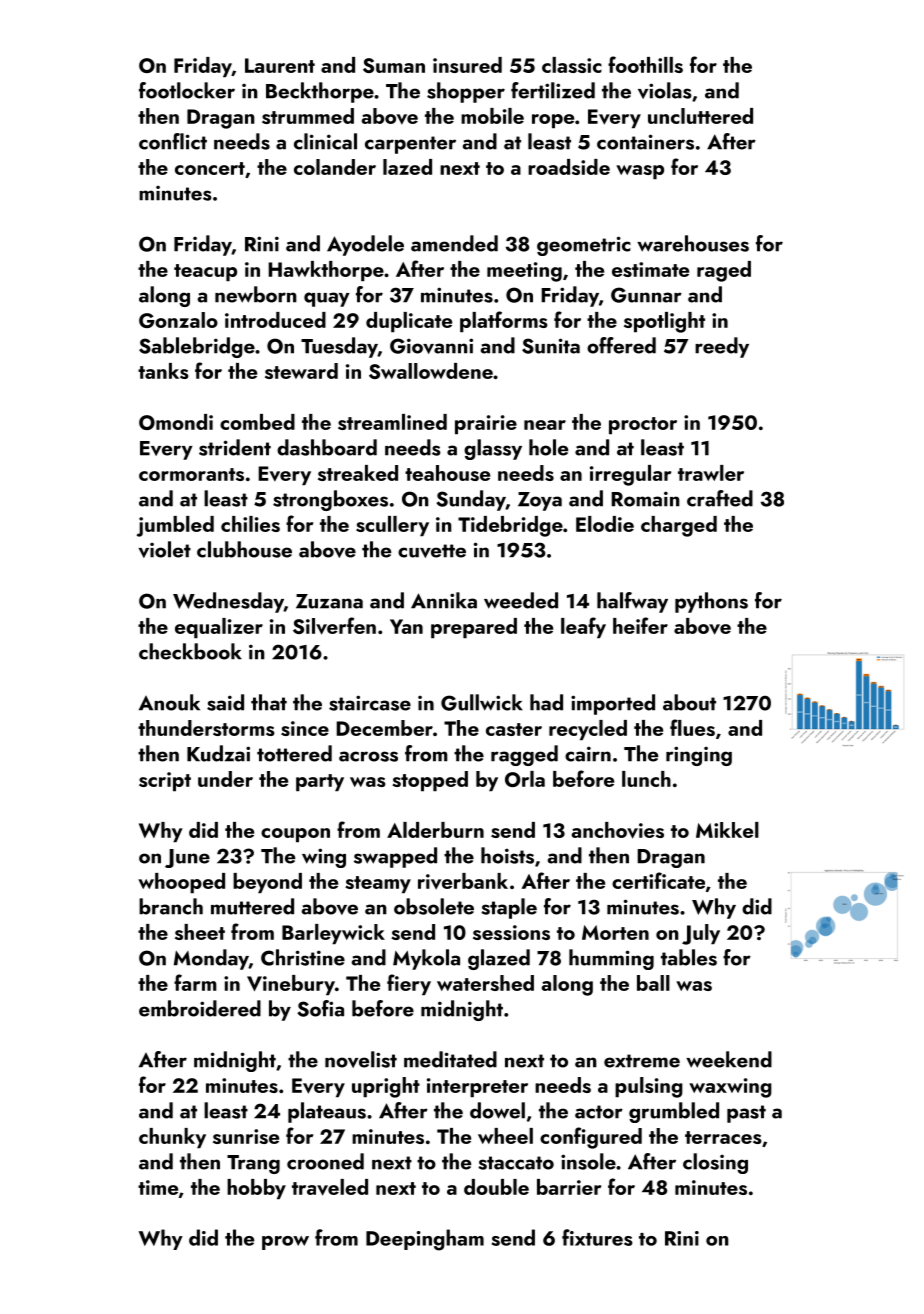 The width and height of the screenshot is (924, 1314). I want to click on time, so click(158, 1187).
